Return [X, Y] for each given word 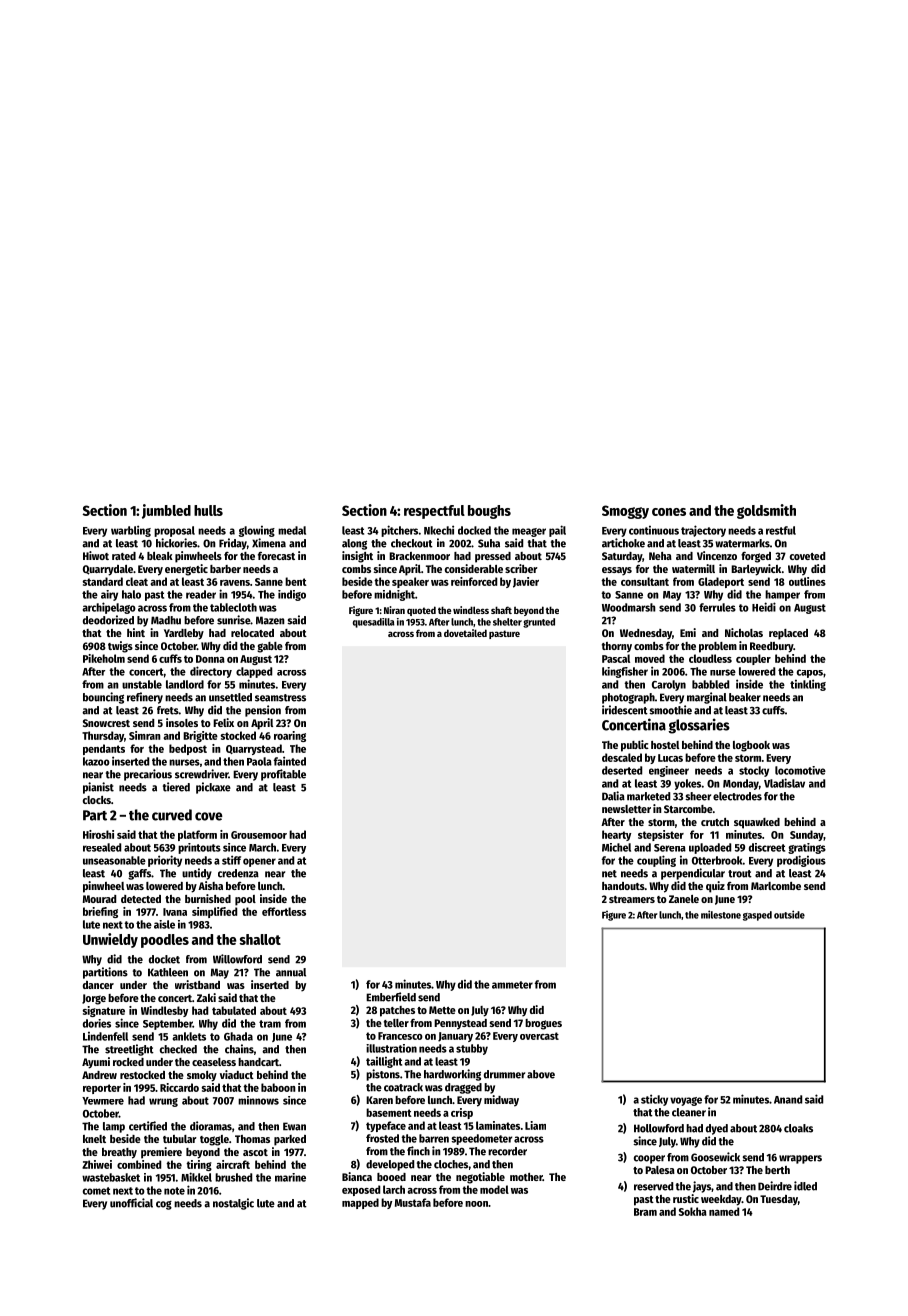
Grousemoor [259, 835]
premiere [161, 1153]
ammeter [512, 985]
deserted [622, 770]
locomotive [800, 770]
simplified [214, 912]
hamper [782, 595]
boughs [489, 512]
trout [740, 874]
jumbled [166, 511]
